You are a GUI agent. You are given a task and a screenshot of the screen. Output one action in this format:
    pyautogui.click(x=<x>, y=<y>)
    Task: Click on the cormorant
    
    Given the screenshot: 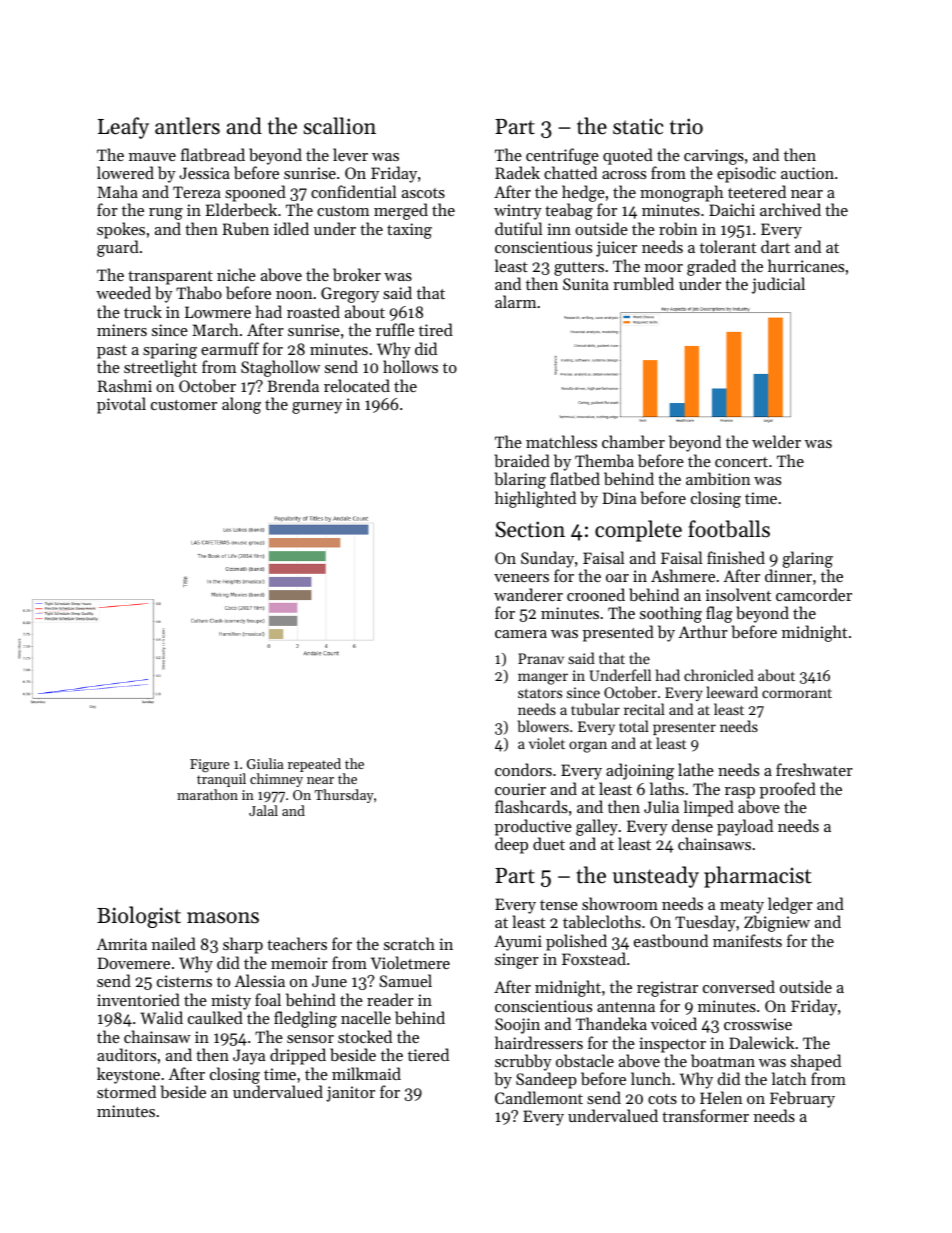 What is the action you would take?
    pyautogui.click(x=797, y=693)
